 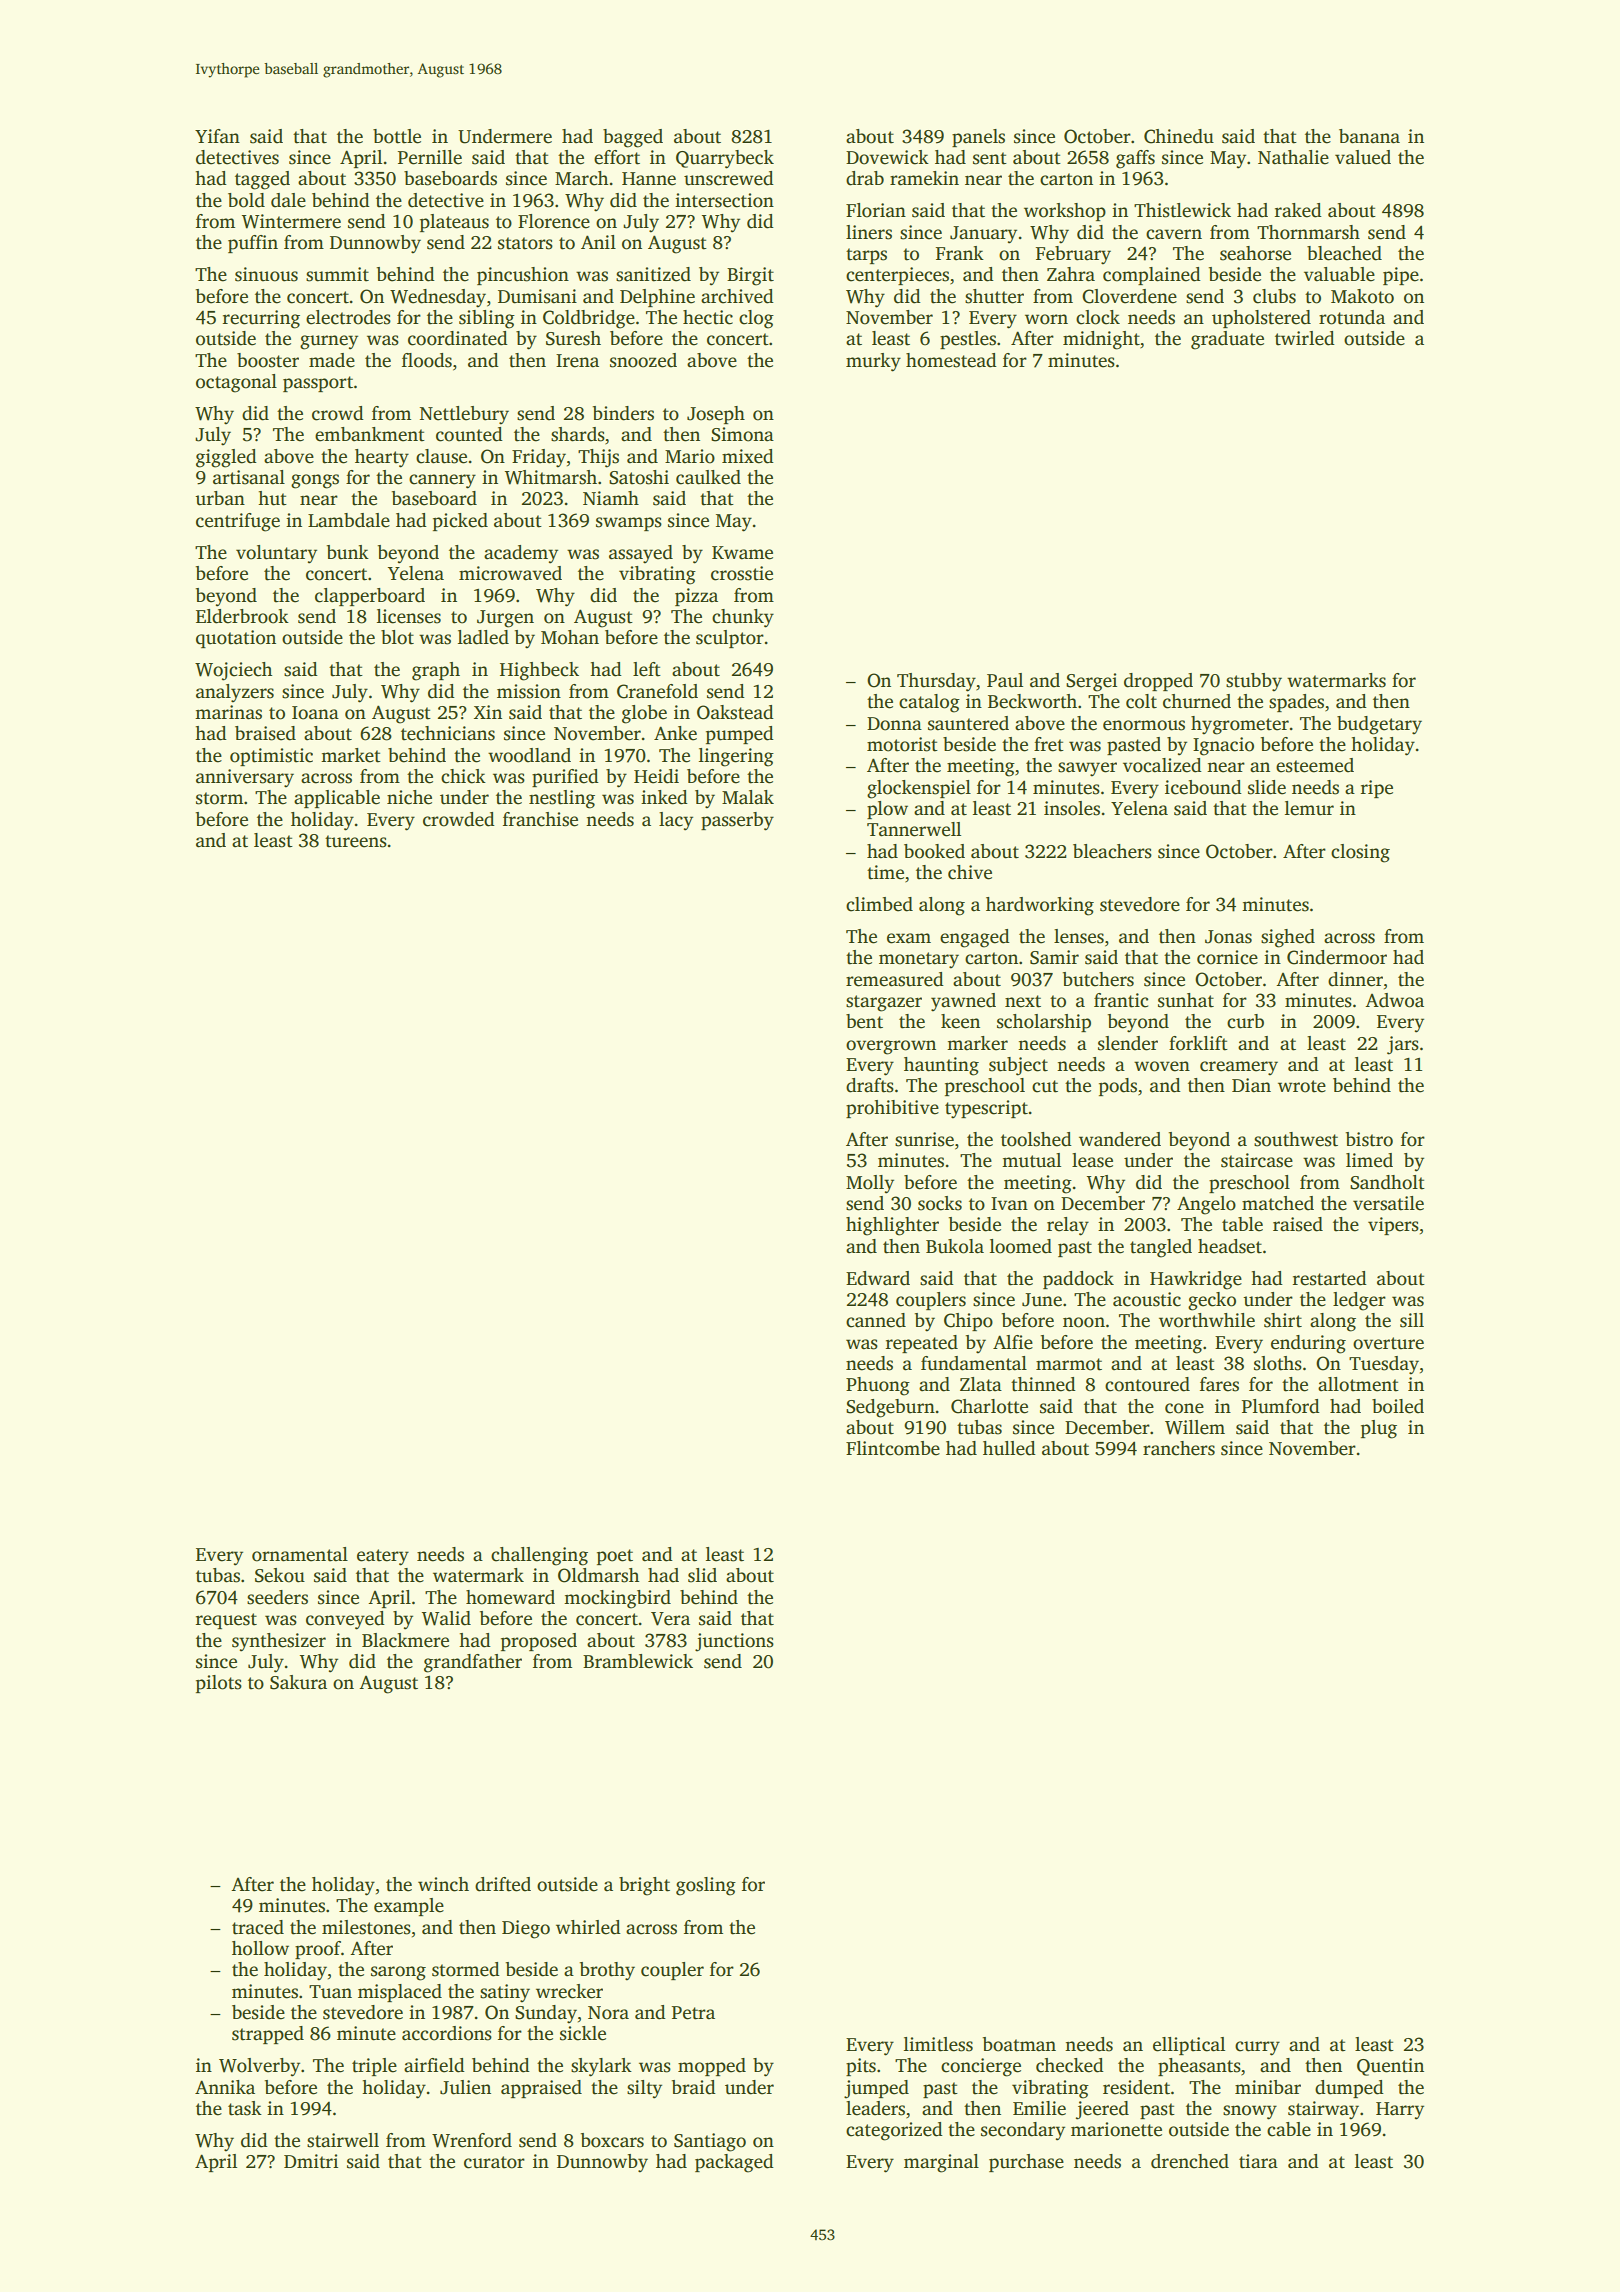 I want to click on bunk, so click(x=348, y=552).
